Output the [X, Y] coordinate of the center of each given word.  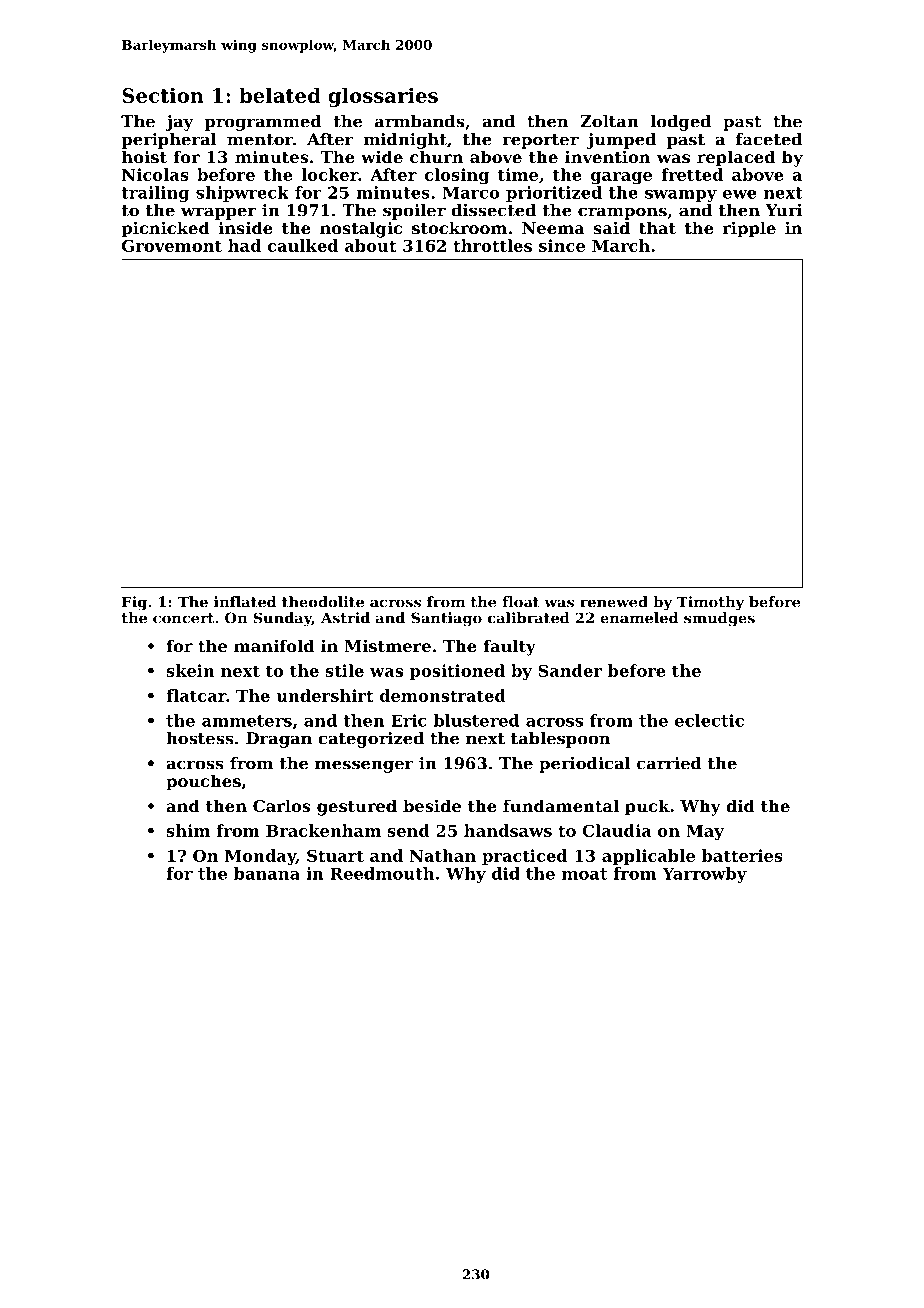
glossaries [383, 97]
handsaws [508, 830]
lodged [680, 123]
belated [280, 95]
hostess [200, 738]
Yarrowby [704, 875]
